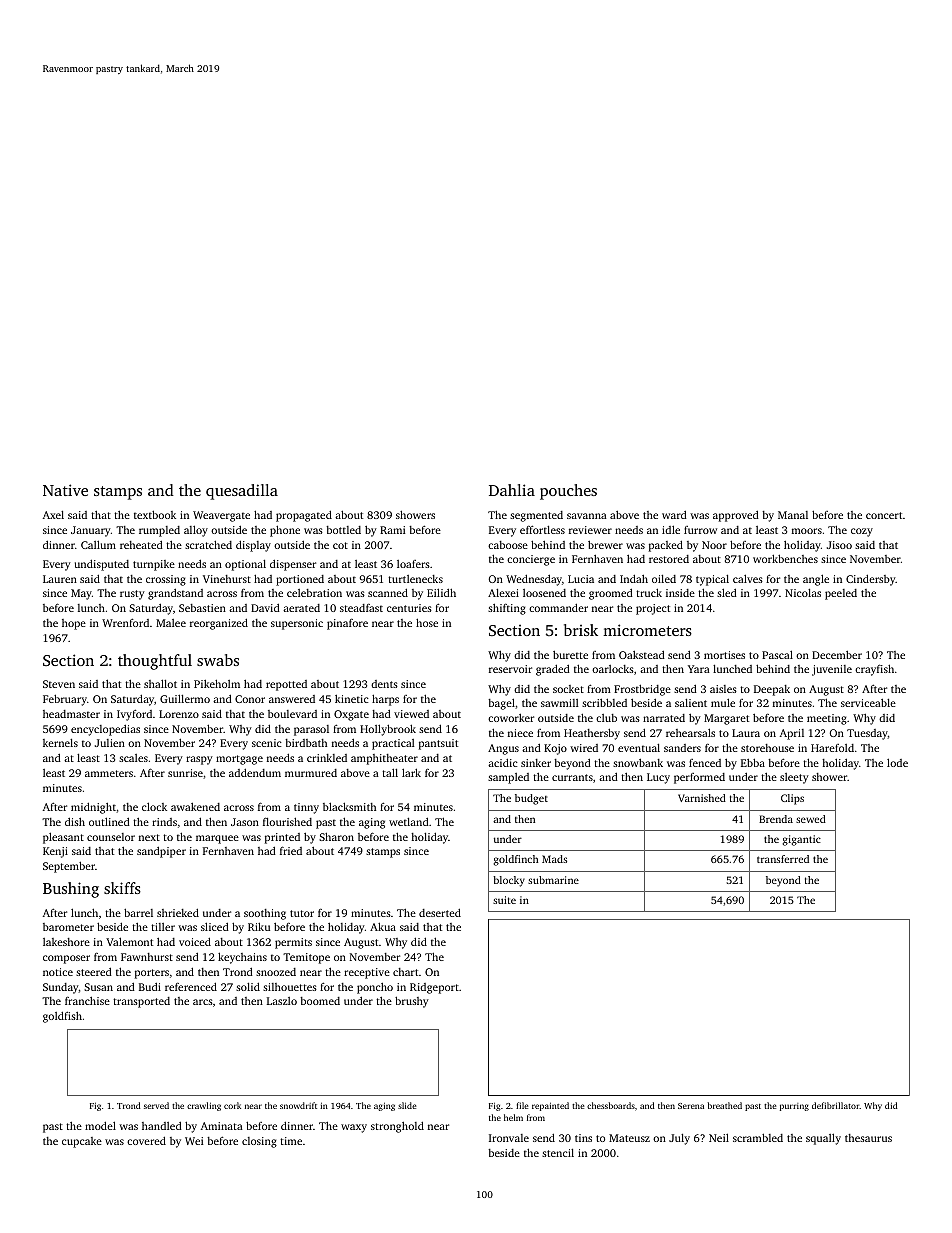 The height and width of the image is (1233, 952). I want to click on Mads, so click(554, 859).
